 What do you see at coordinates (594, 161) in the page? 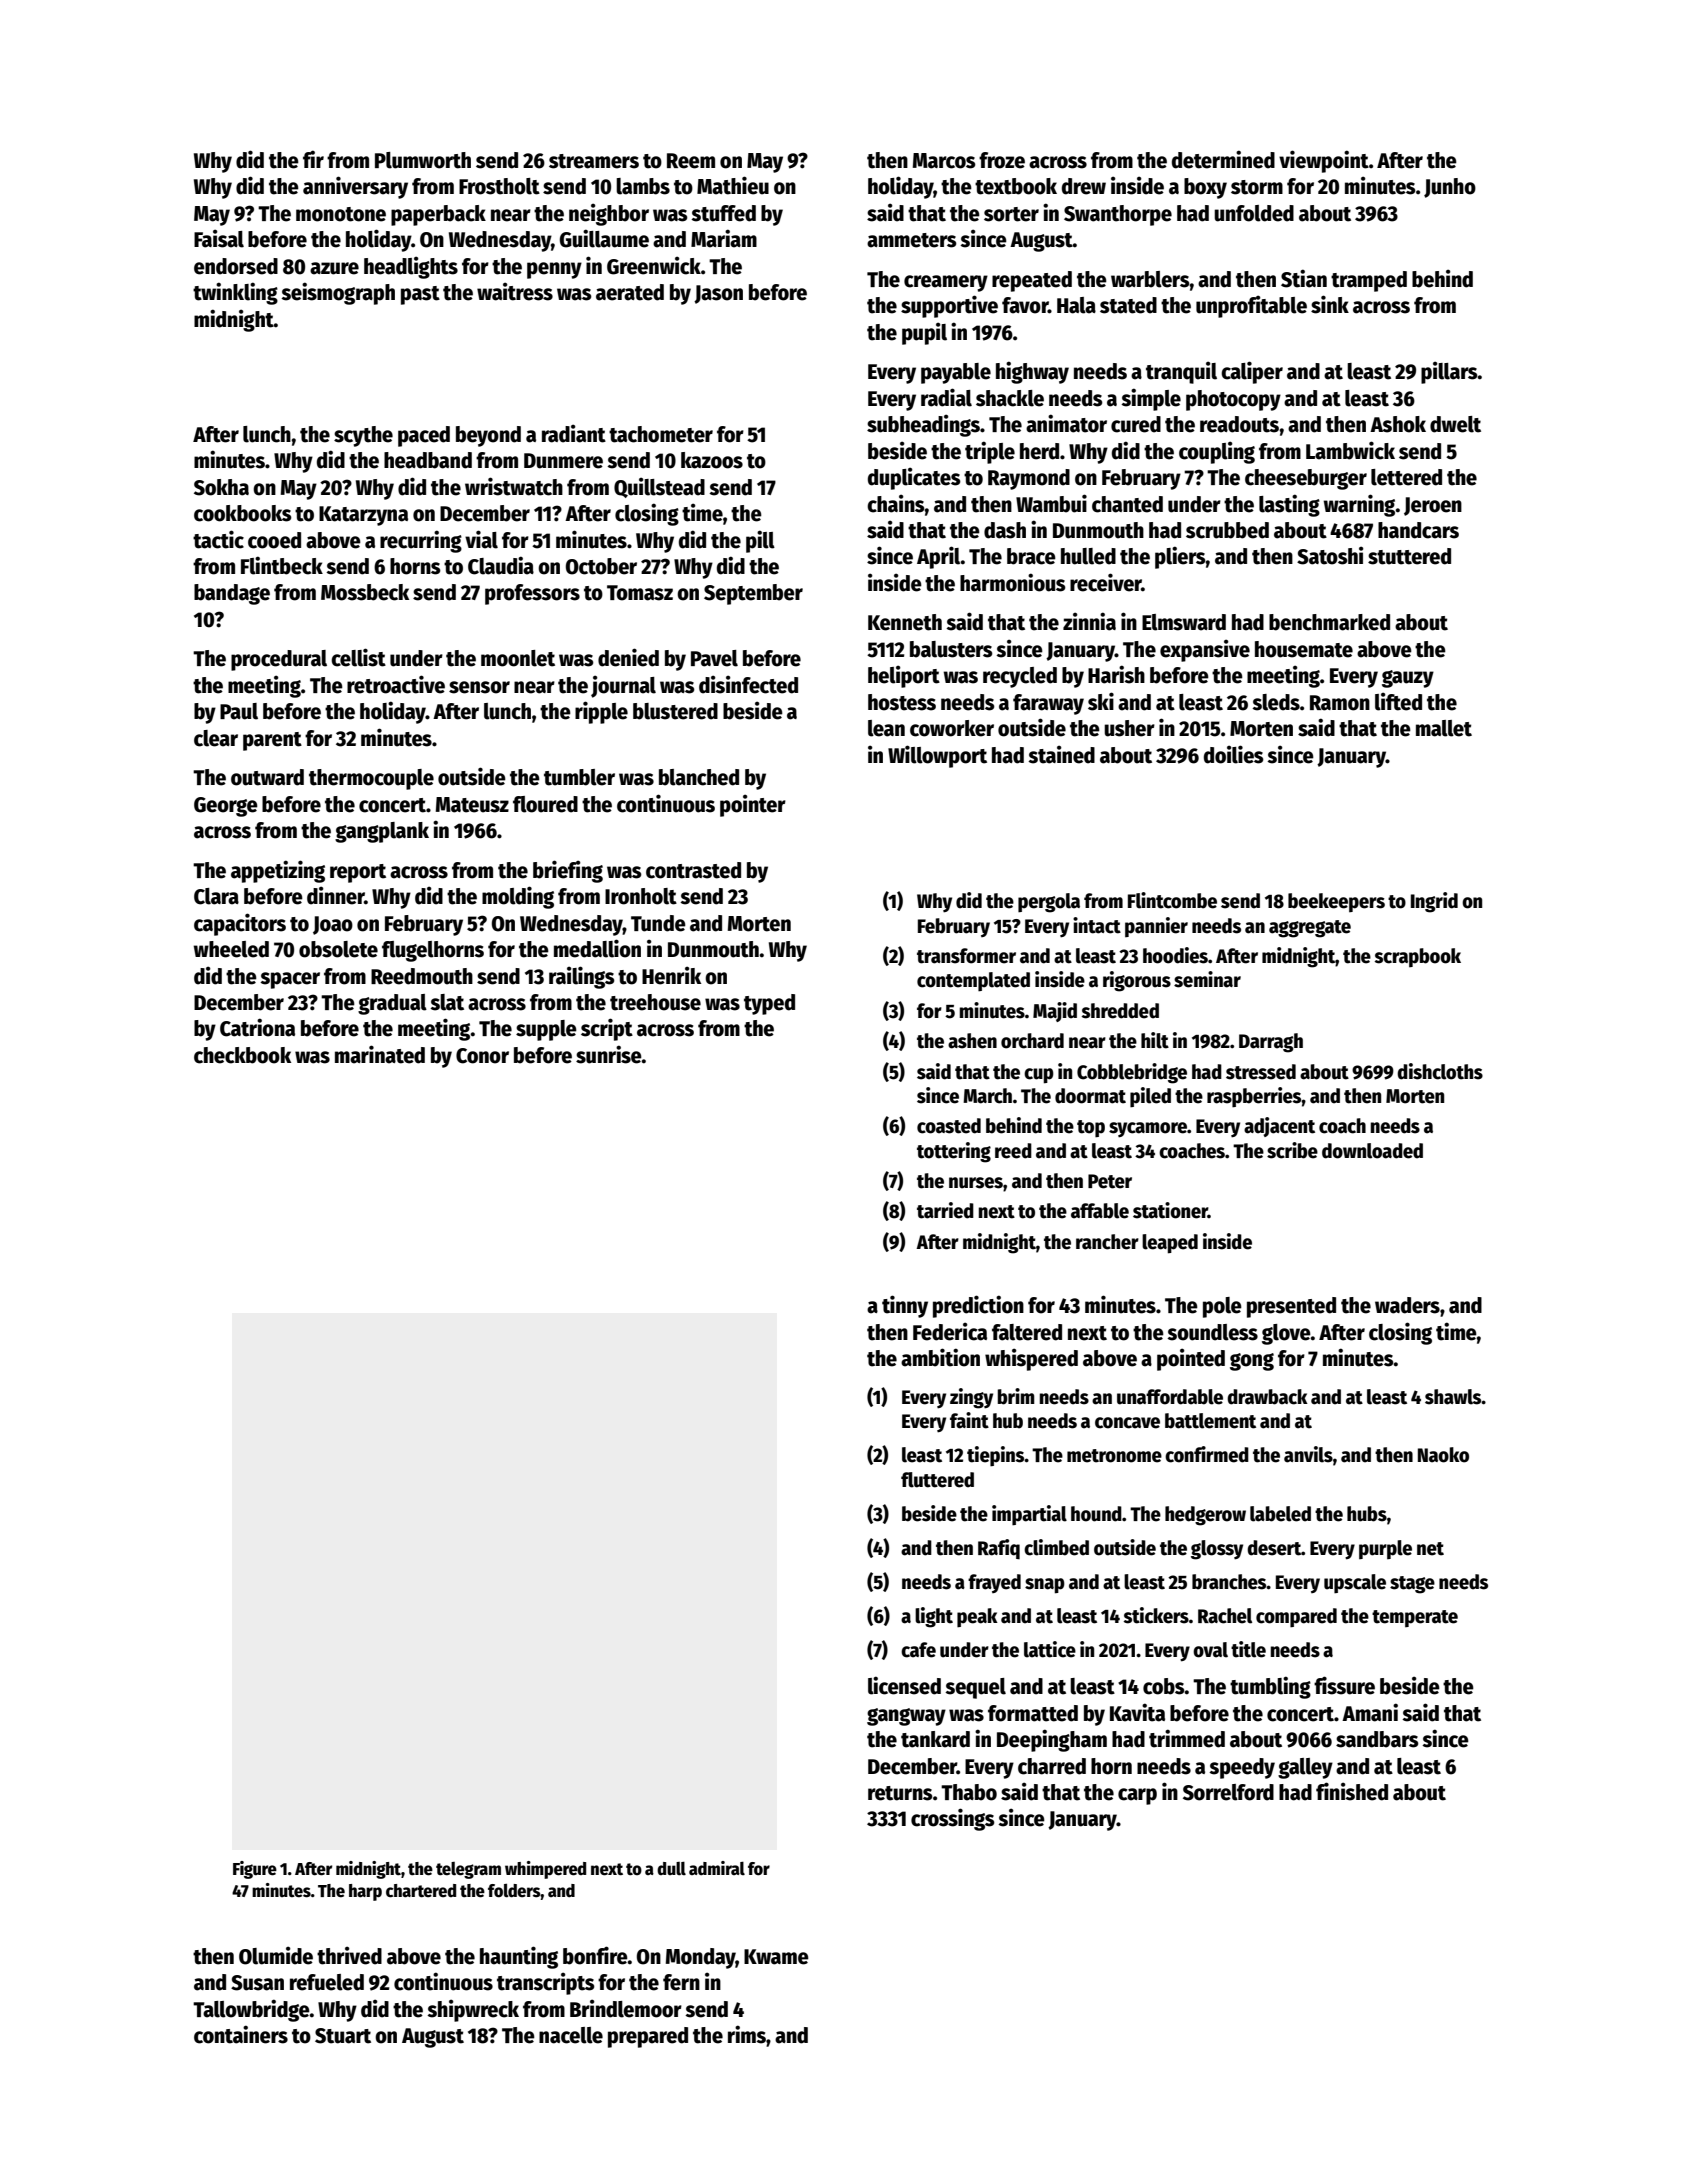
I see `streamers` at bounding box center [594, 161].
